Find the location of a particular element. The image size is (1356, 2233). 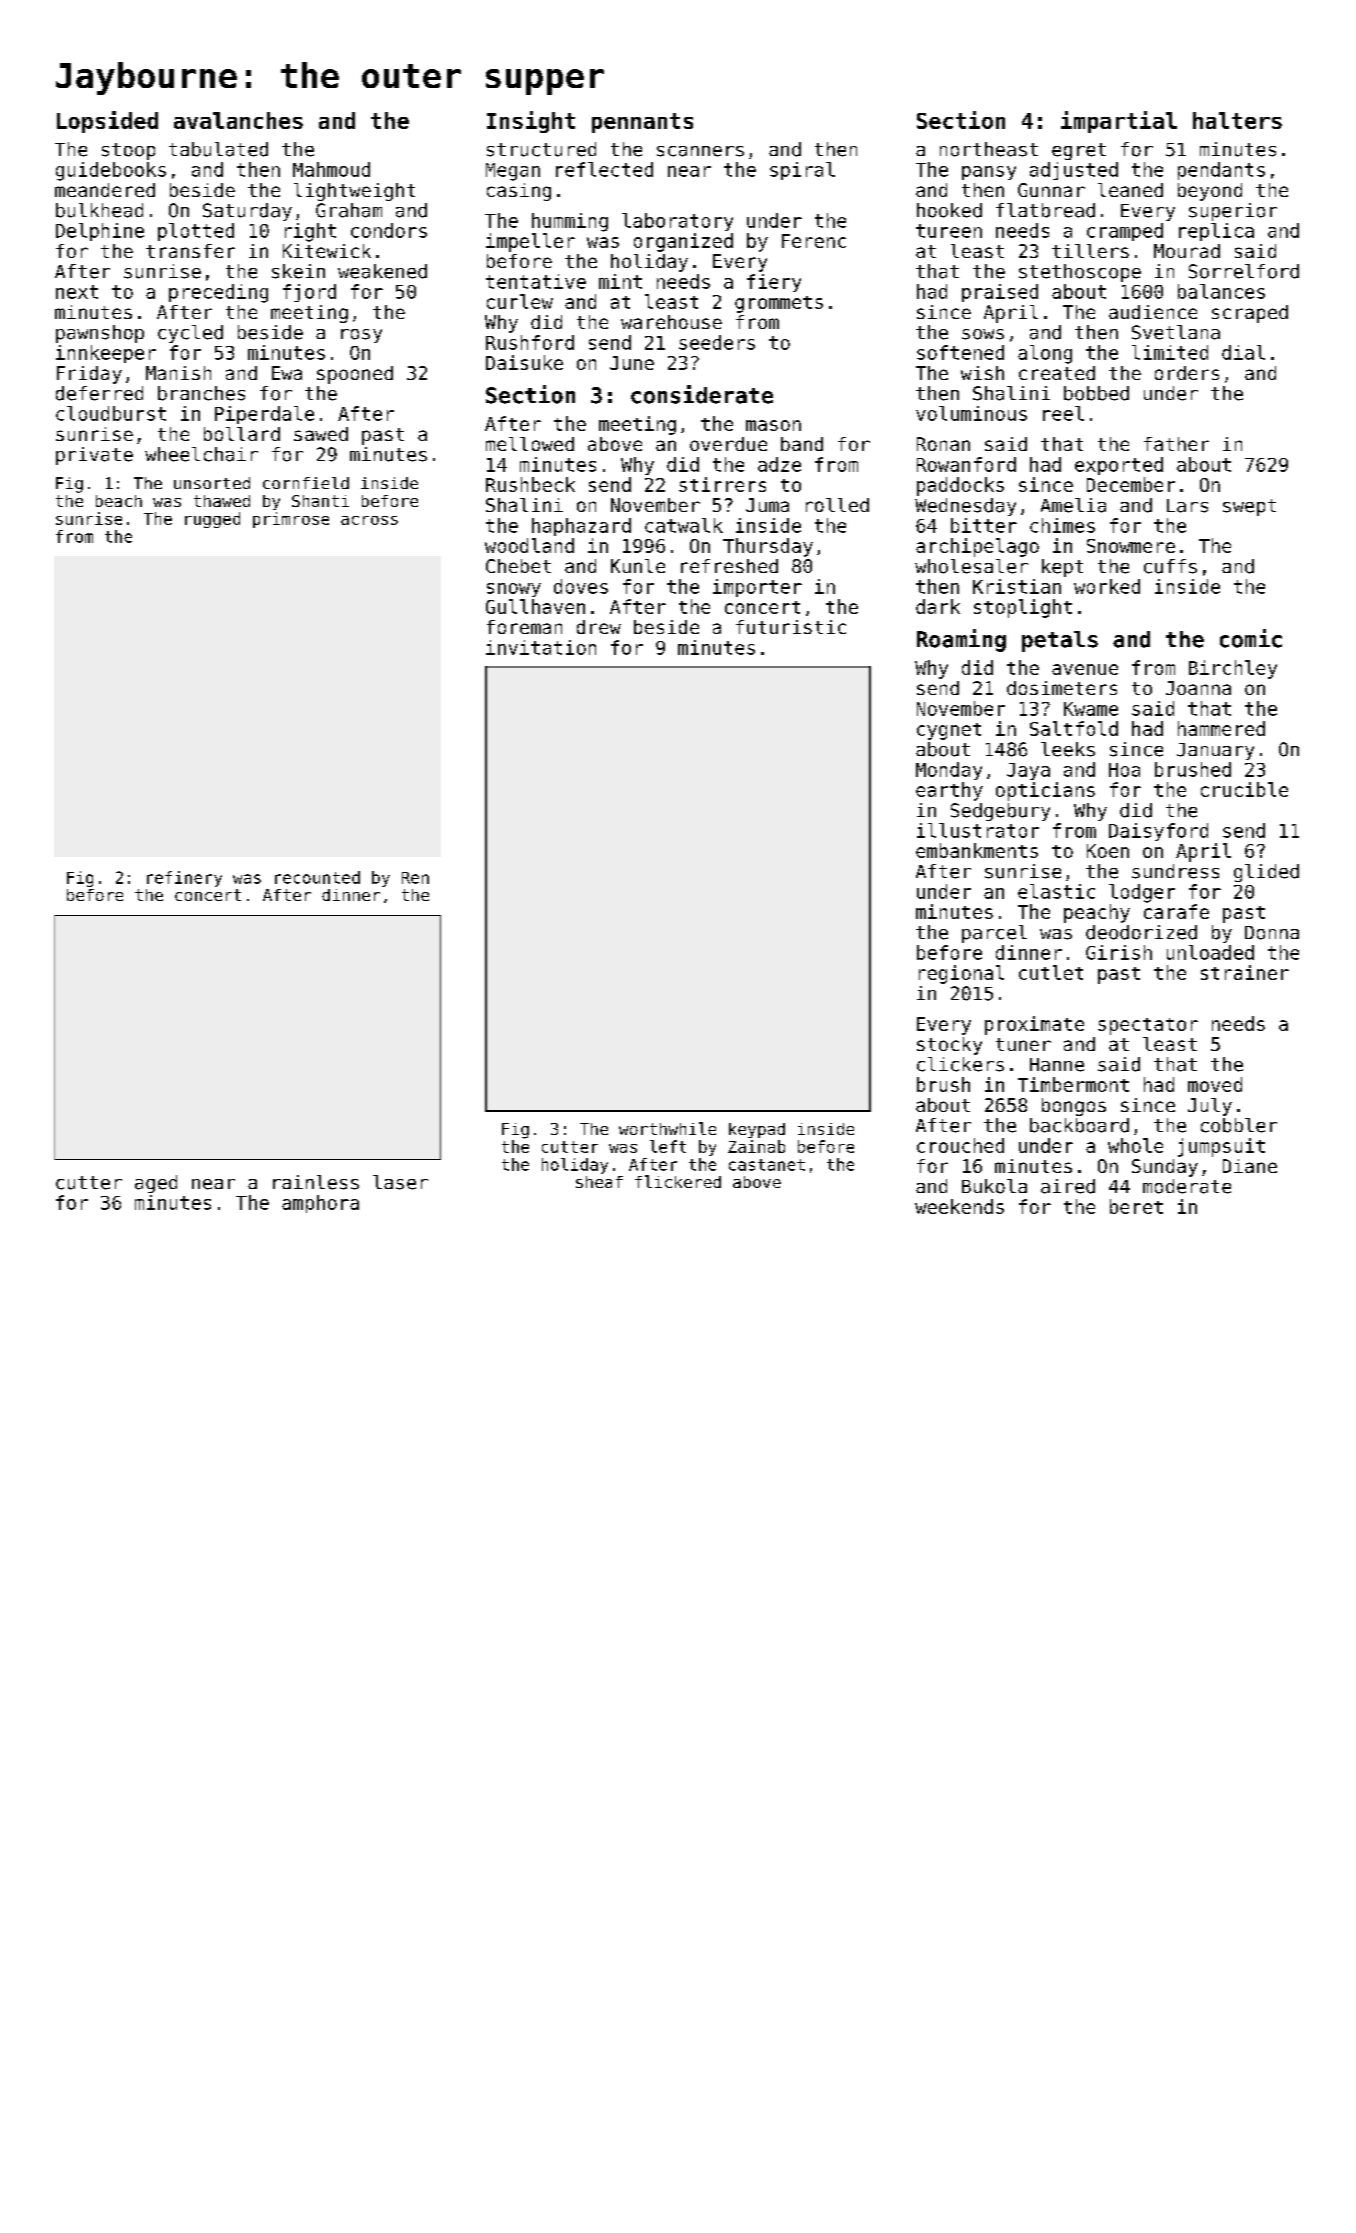

importer is located at coordinates (757, 588).
